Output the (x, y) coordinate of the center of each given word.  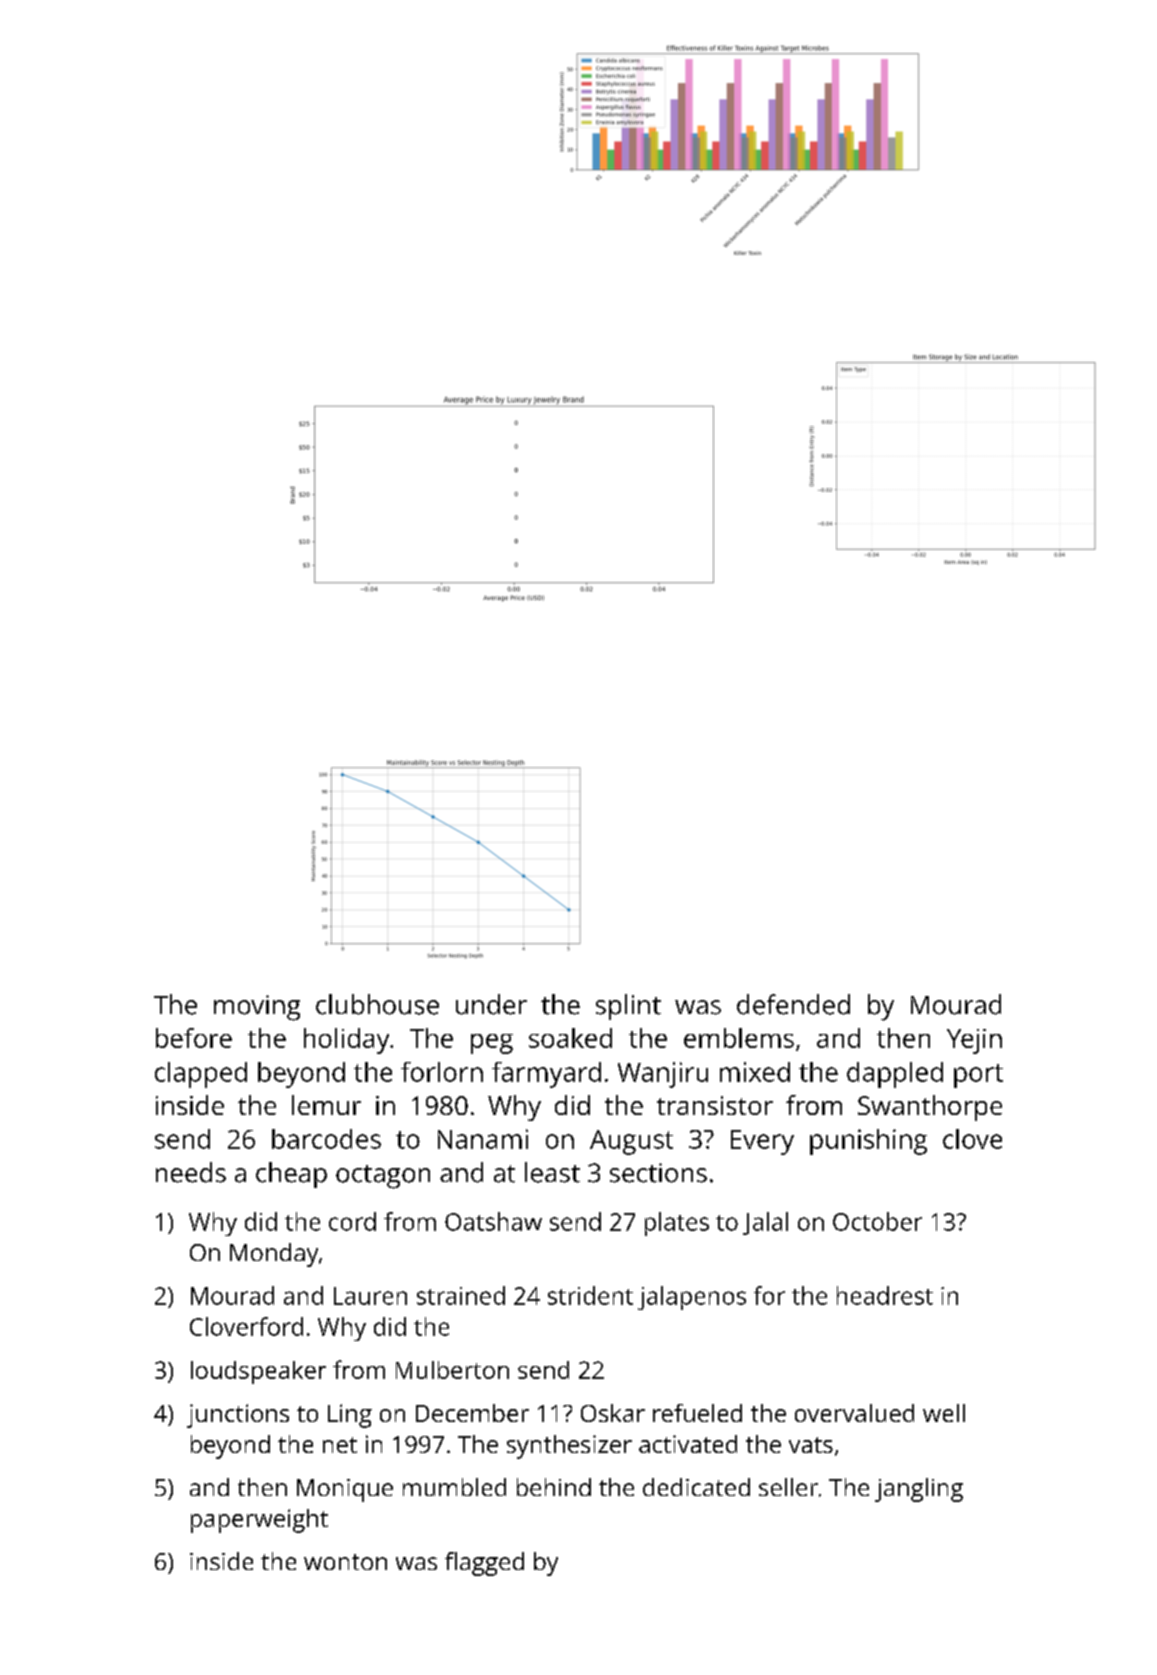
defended (793, 1004)
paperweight (259, 1521)
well (944, 1413)
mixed (755, 1072)
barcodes (326, 1139)
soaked (570, 1038)
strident (590, 1295)
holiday (346, 1041)
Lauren (370, 1296)
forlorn (442, 1072)
